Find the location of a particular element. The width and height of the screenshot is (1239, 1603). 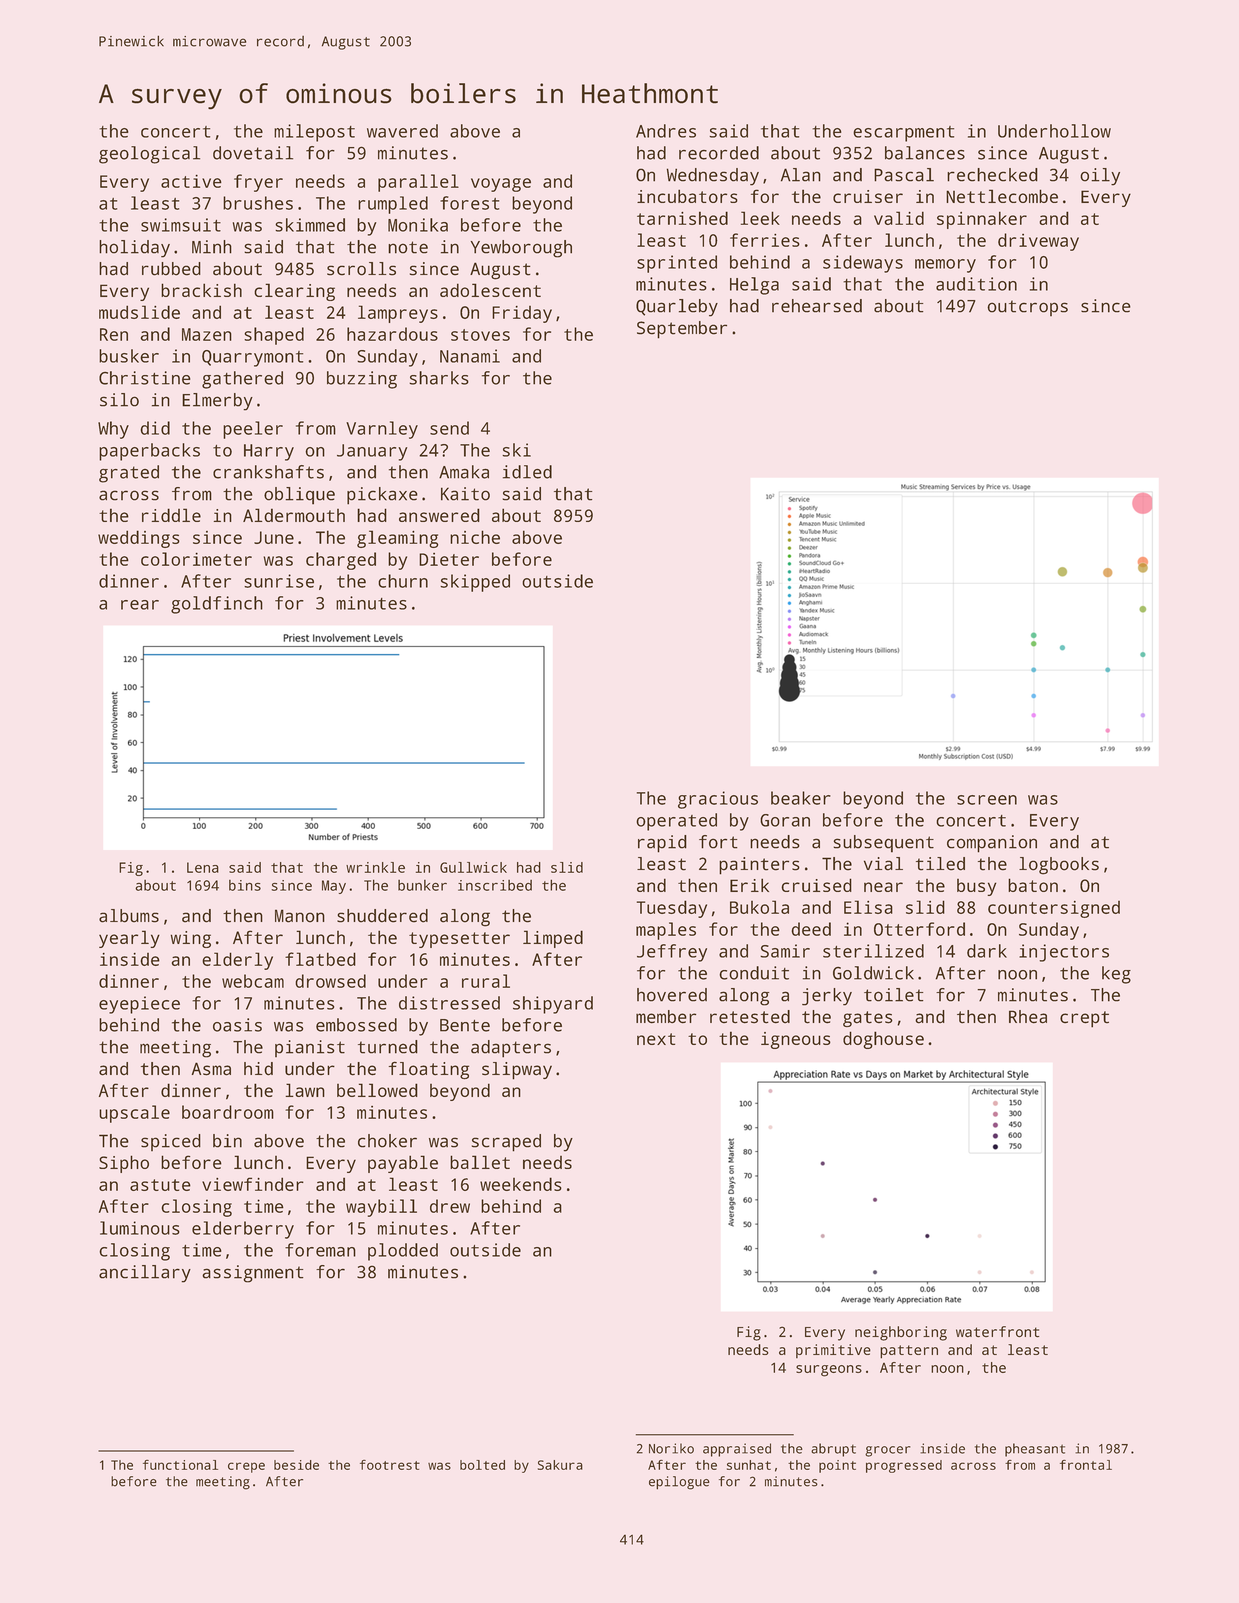

milepost is located at coordinates (314, 133).
